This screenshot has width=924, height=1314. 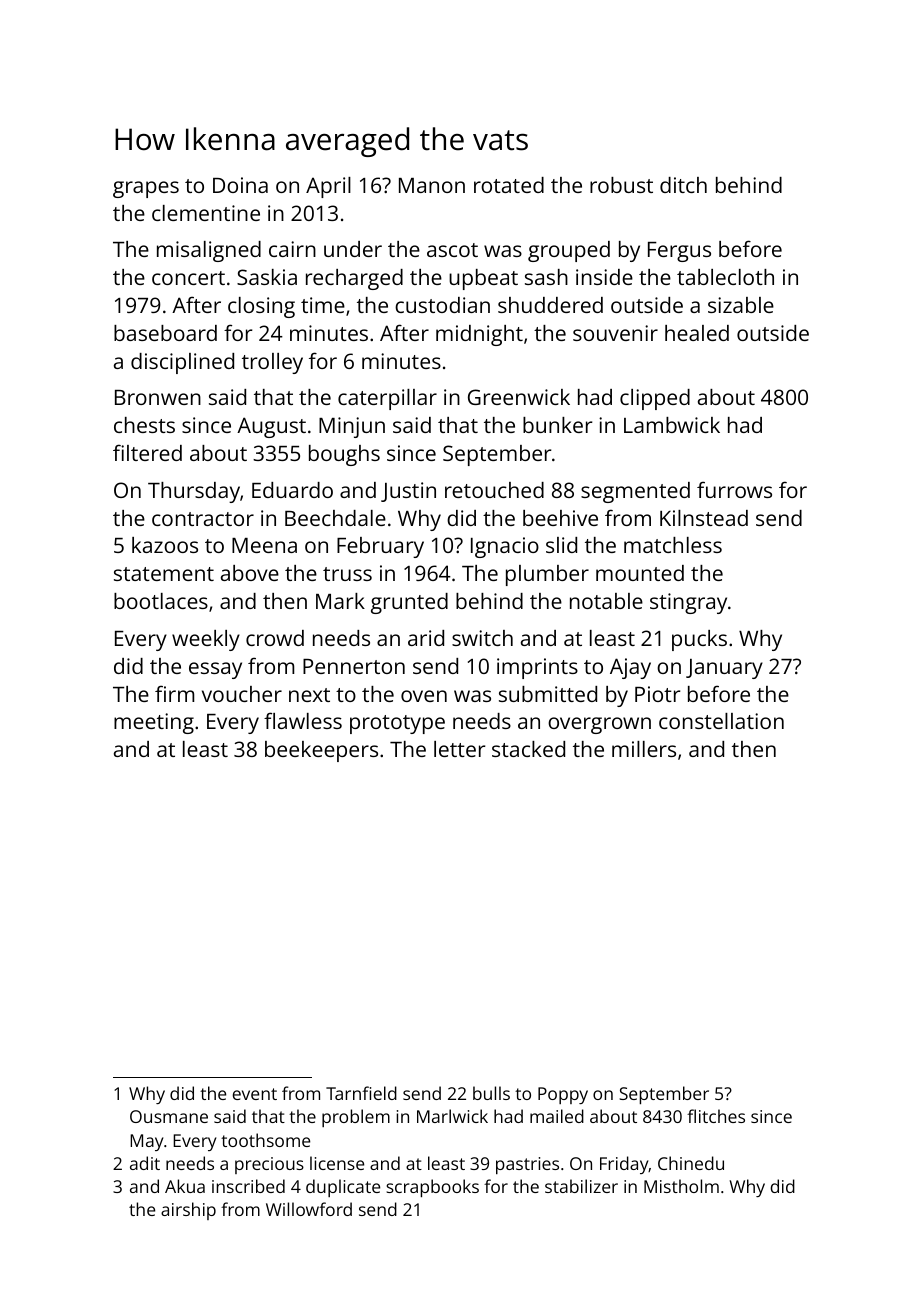 I want to click on furrows, so click(x=734, y=489).
